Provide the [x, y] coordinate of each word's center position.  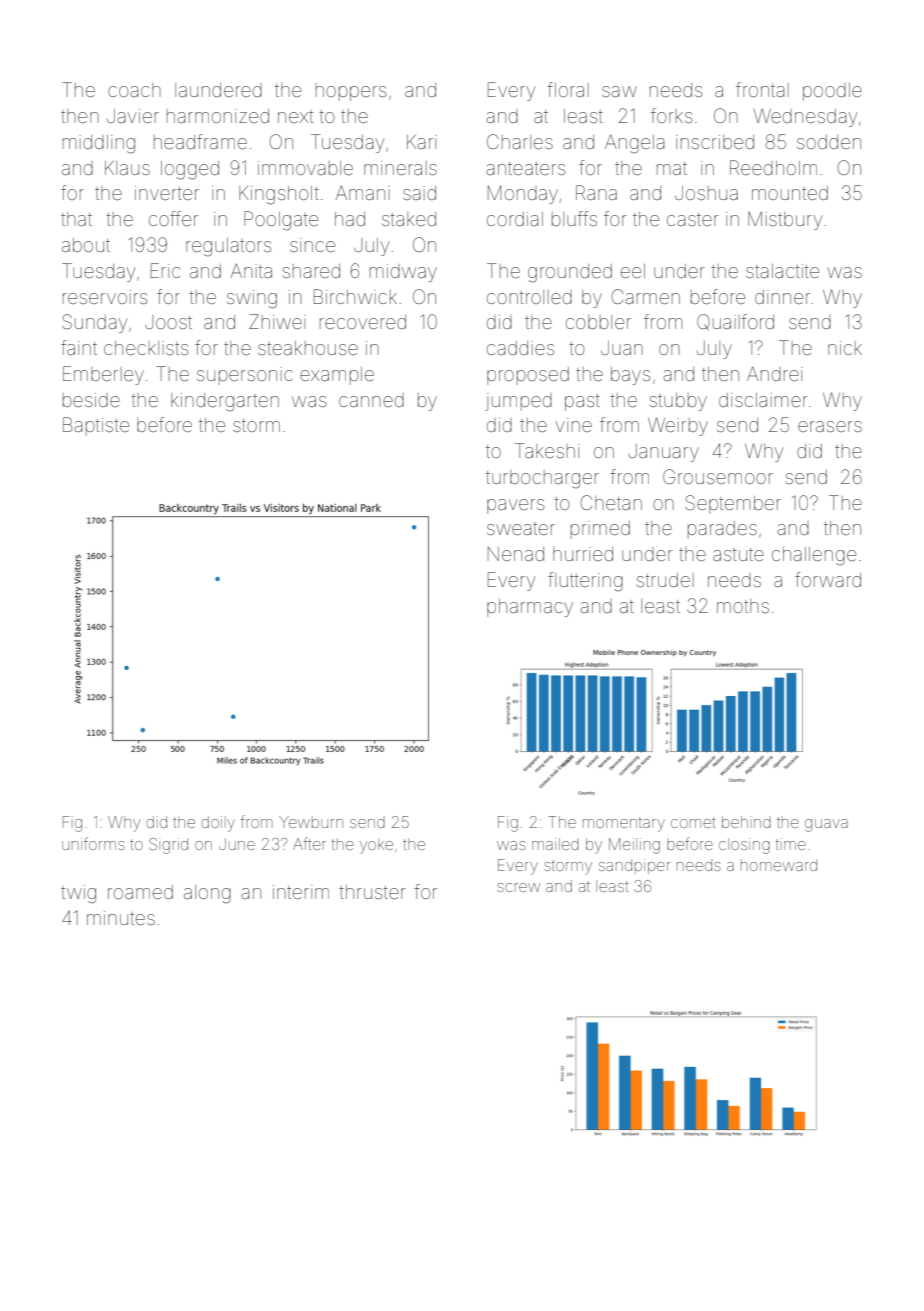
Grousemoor [718, 476]
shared [311, 271]
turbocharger [542, 479]
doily [218, 824]
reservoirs [105, 297]
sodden [829, 142]
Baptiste [96, 426]
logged [190, 170]
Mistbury [785, 220]
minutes [121, 918]
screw [518, 887]
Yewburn [311, 822]
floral [568, 89]
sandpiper [634, 866]
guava [826, 825]
